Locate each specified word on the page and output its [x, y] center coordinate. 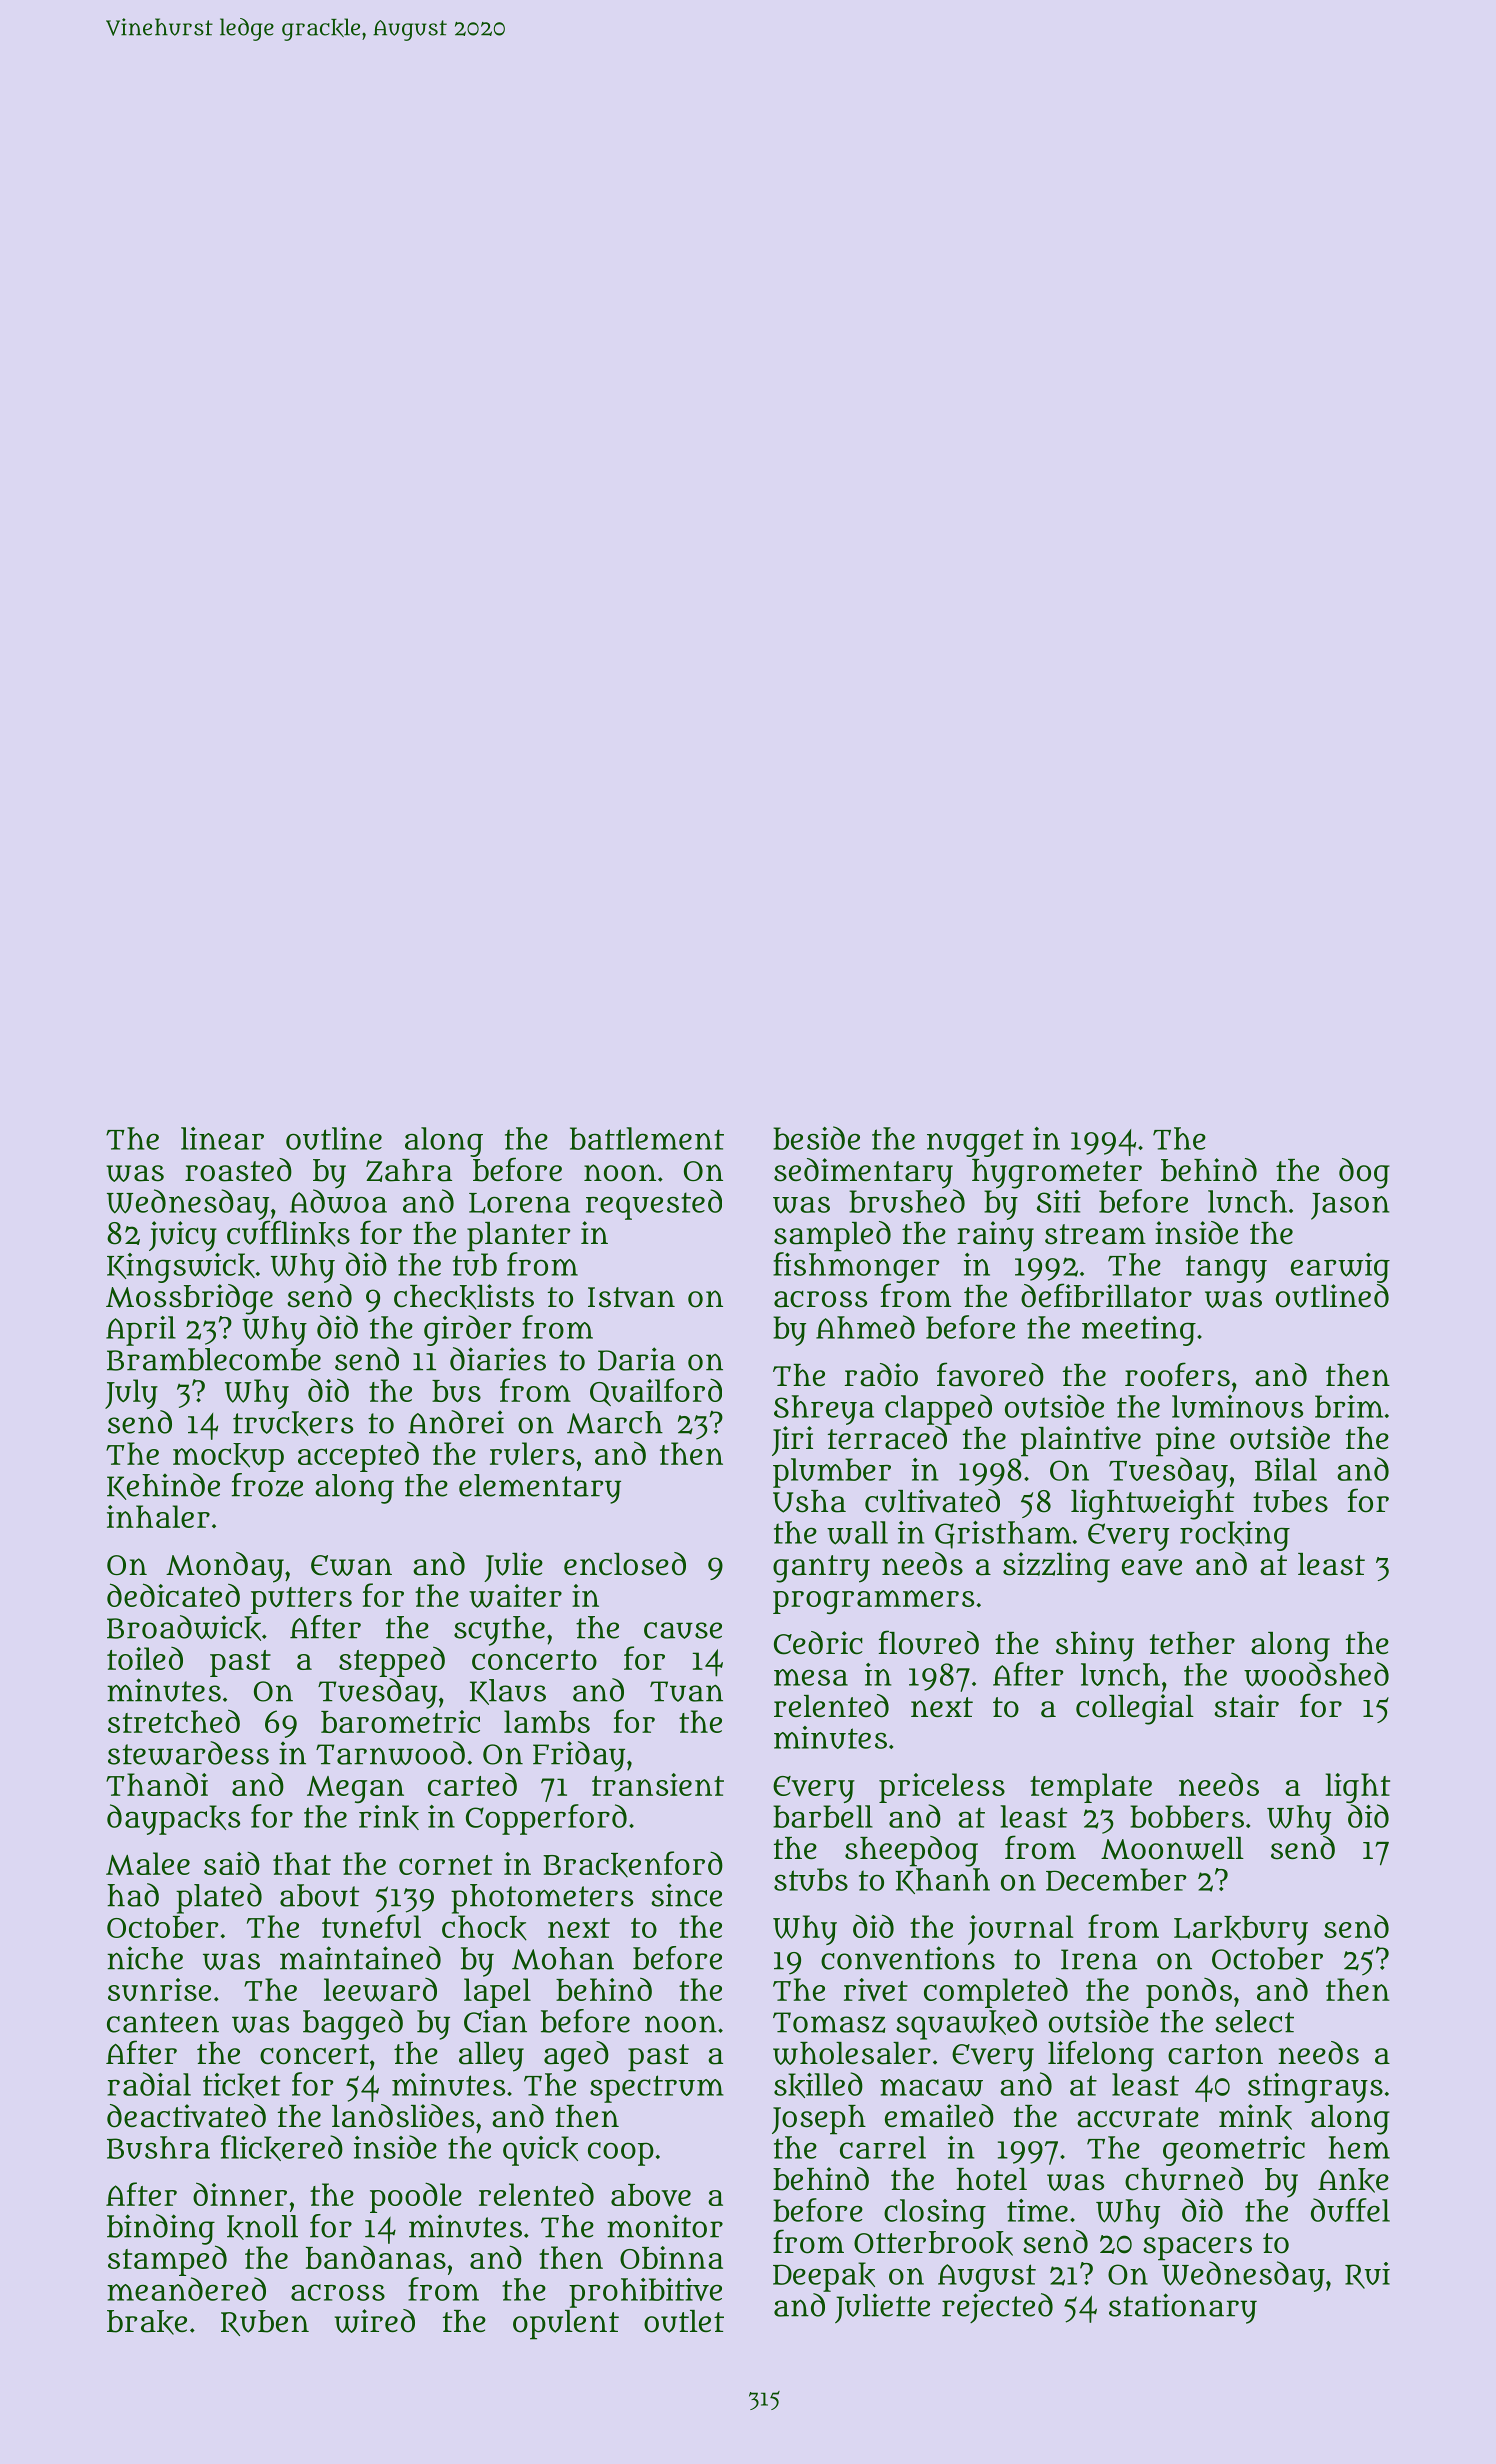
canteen [163, 2022]
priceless [942, 1788]
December [1116, 1879]
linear [222, 1138]
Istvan [631, 1297]
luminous [1237, 1406]
